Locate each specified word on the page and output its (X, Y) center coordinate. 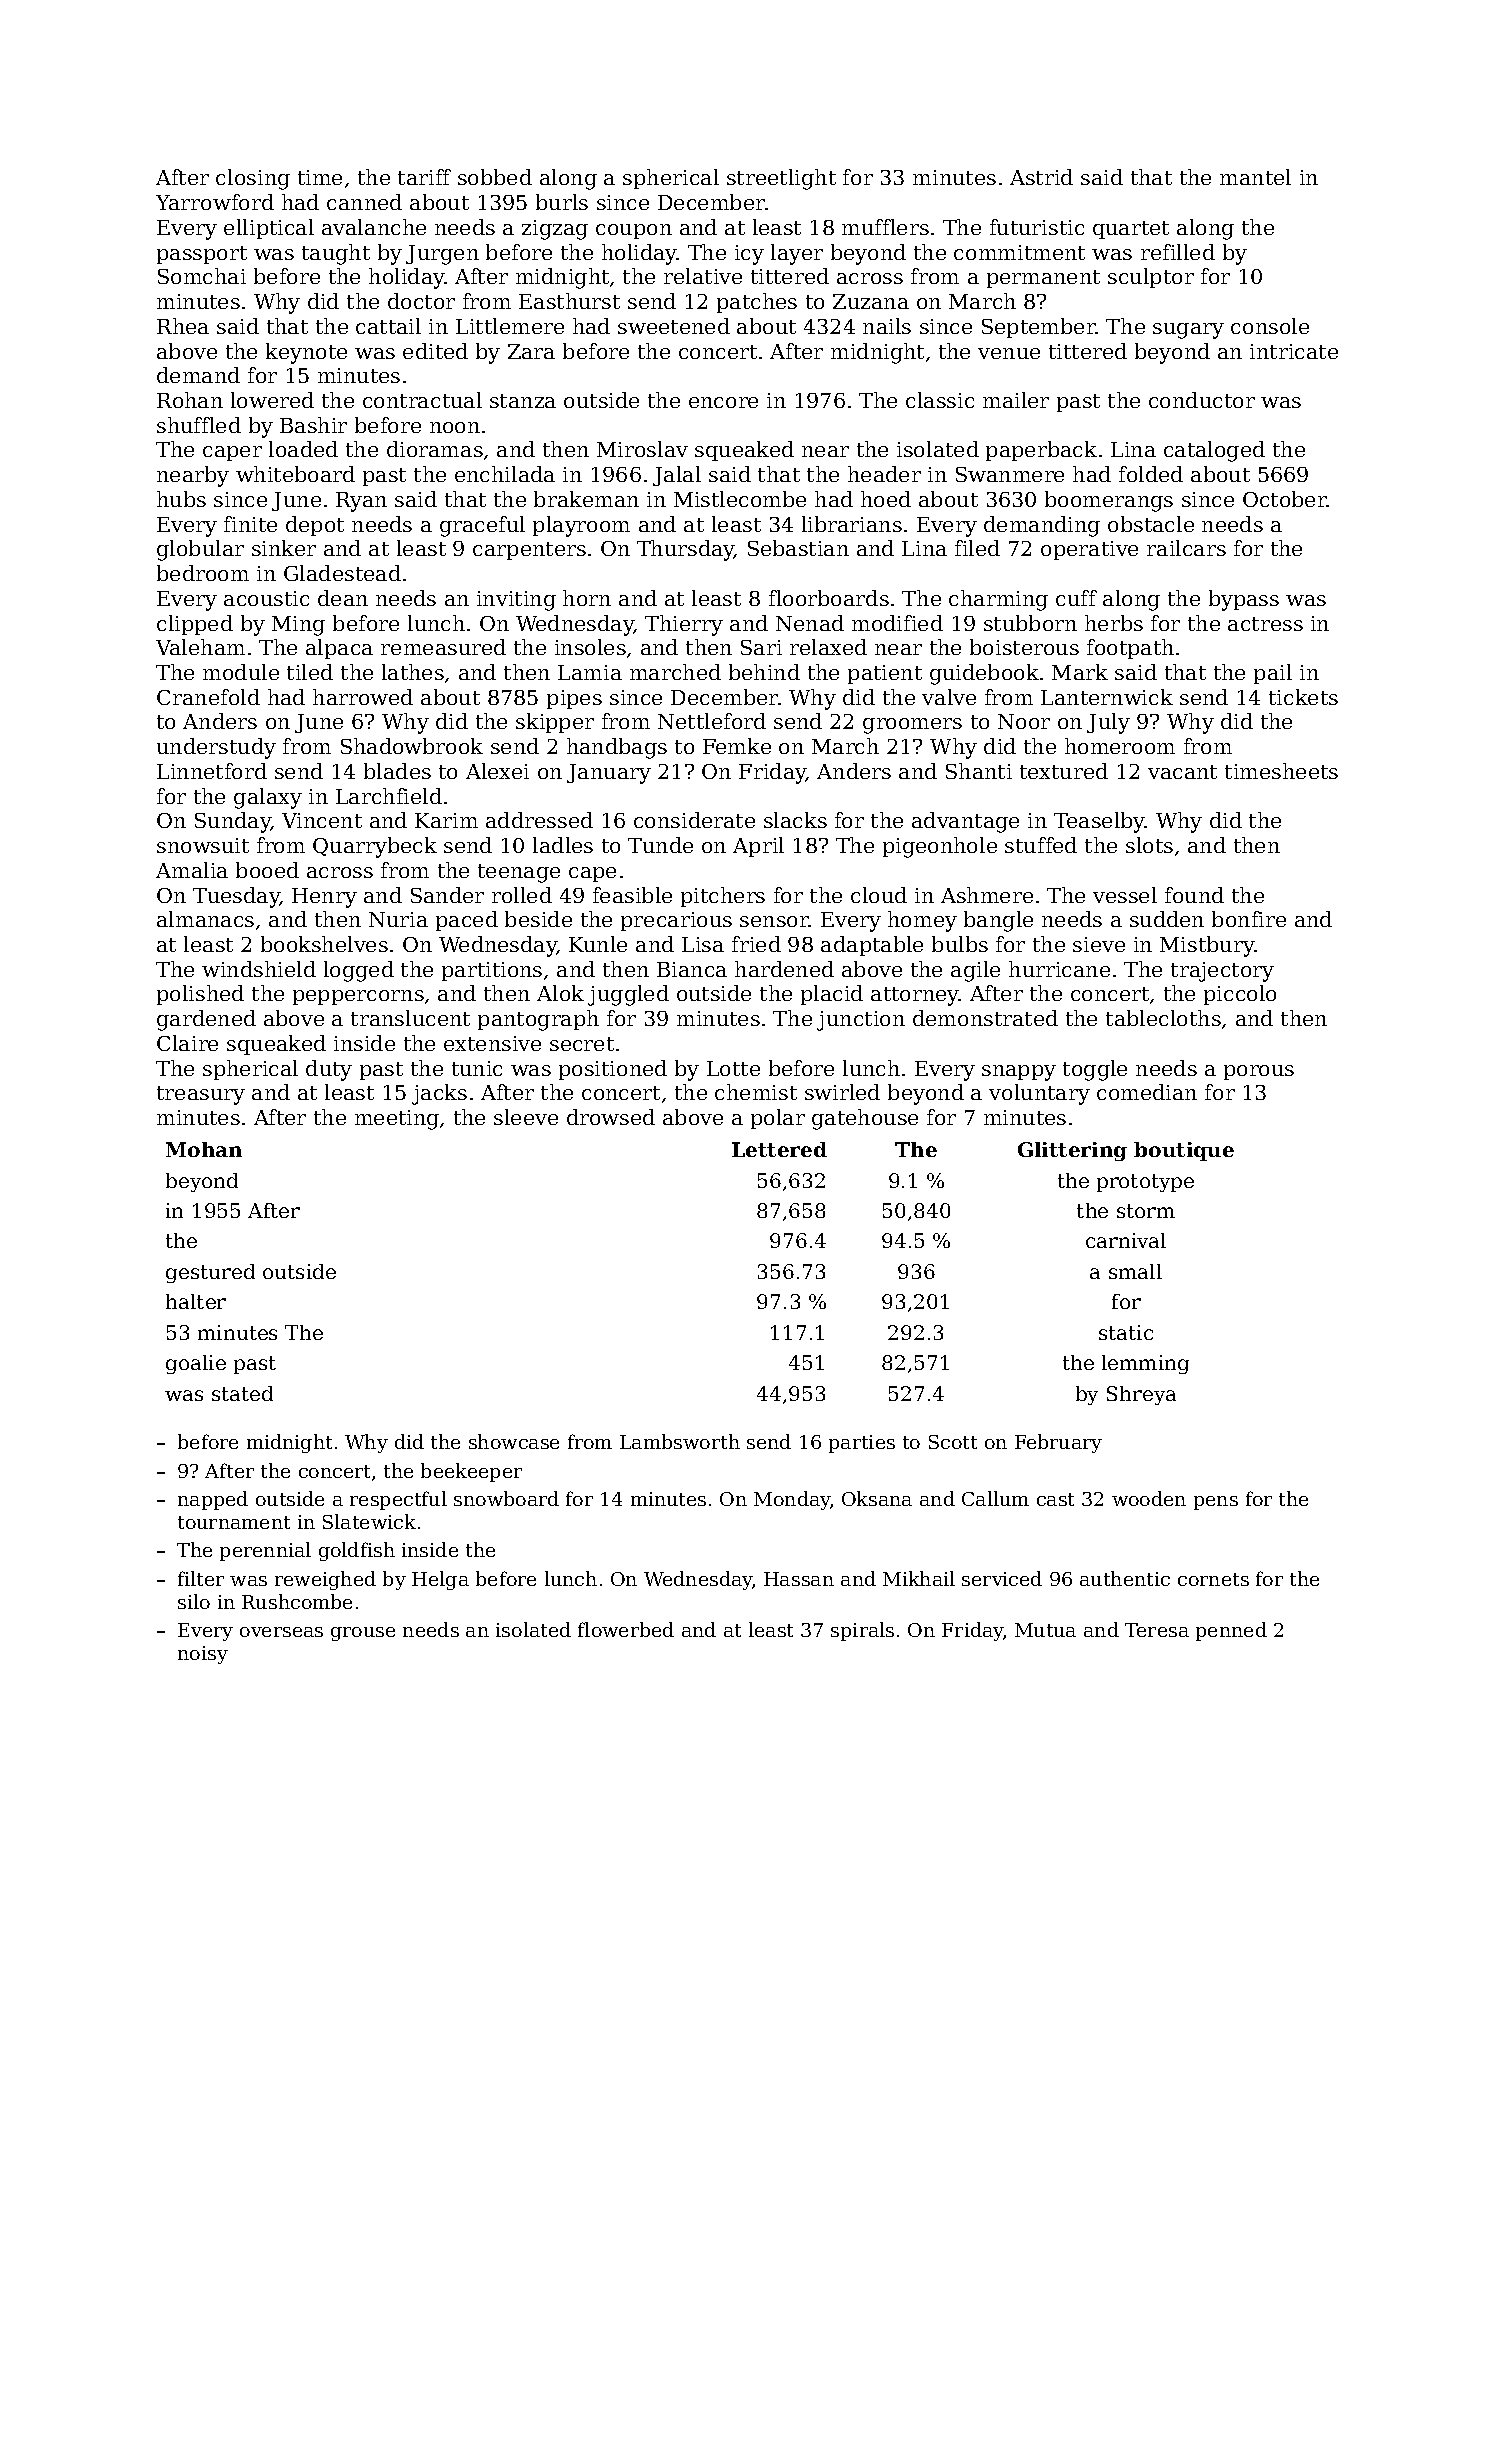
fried (756, 944)
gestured (210, 1273)
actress (1265, 624)
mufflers (885, 227)
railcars (1186, 548)
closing (253, 179)
